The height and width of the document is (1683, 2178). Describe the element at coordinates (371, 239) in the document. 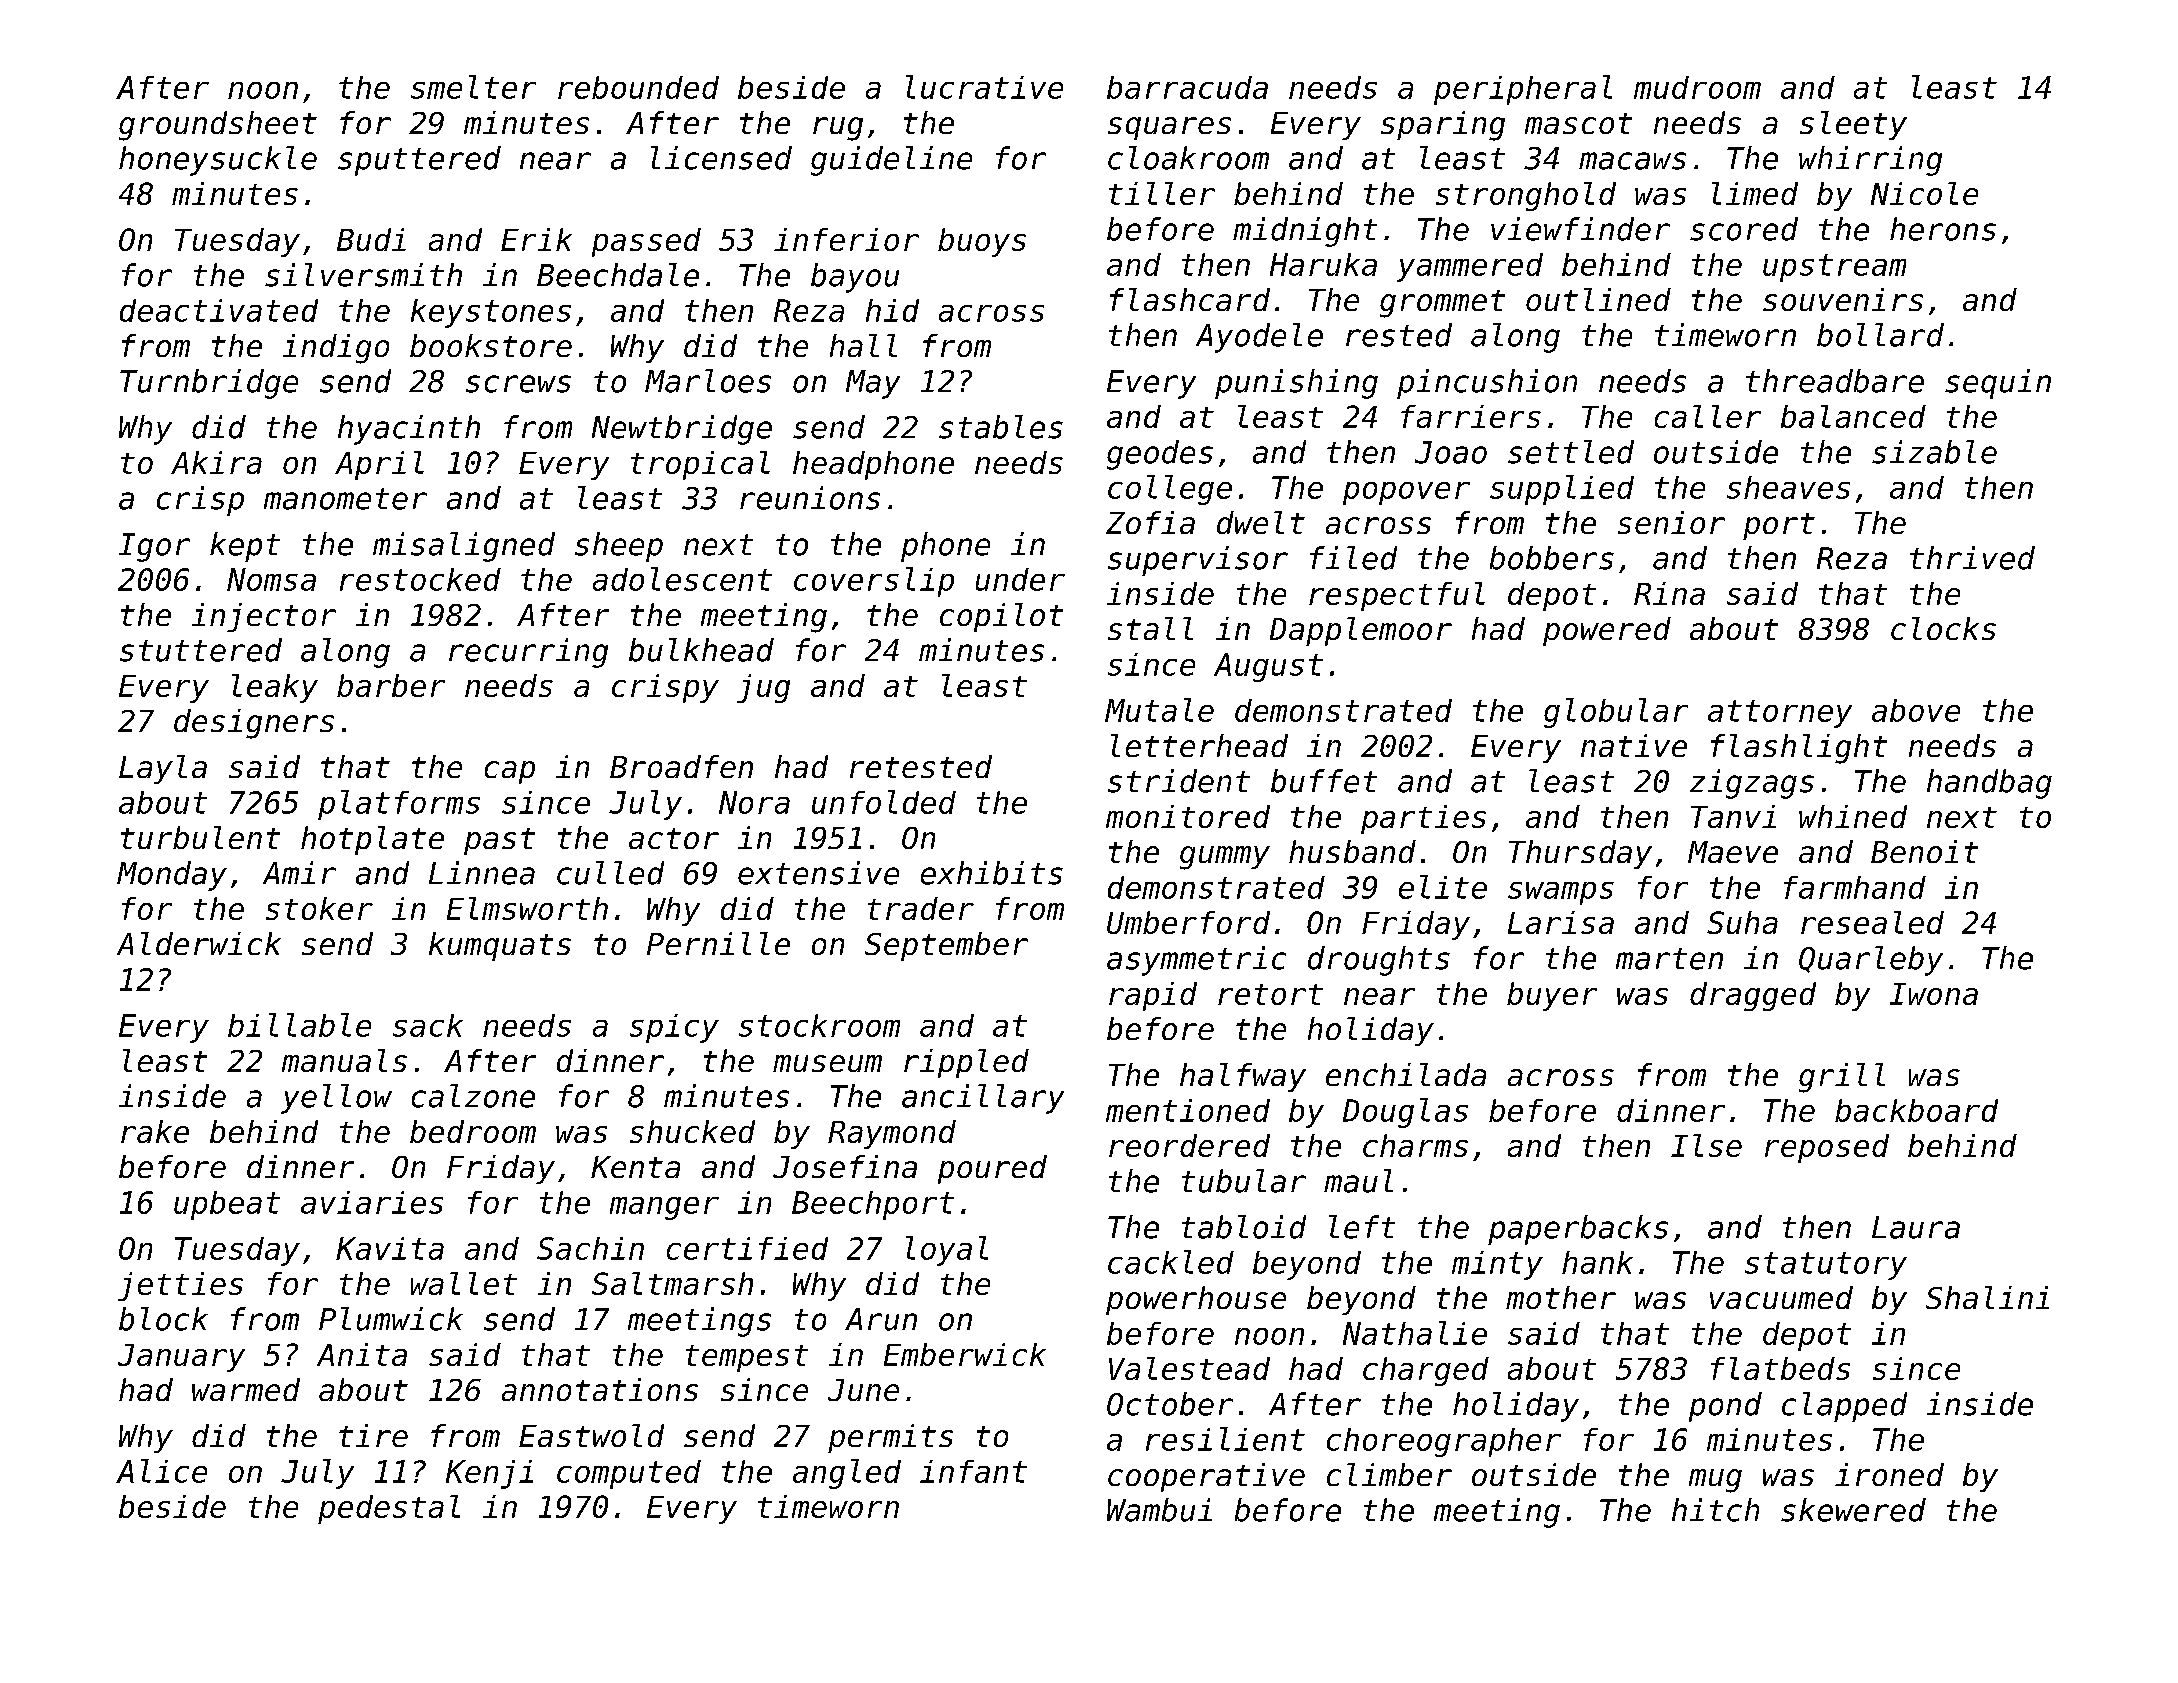

I see `Budi` at that location.
